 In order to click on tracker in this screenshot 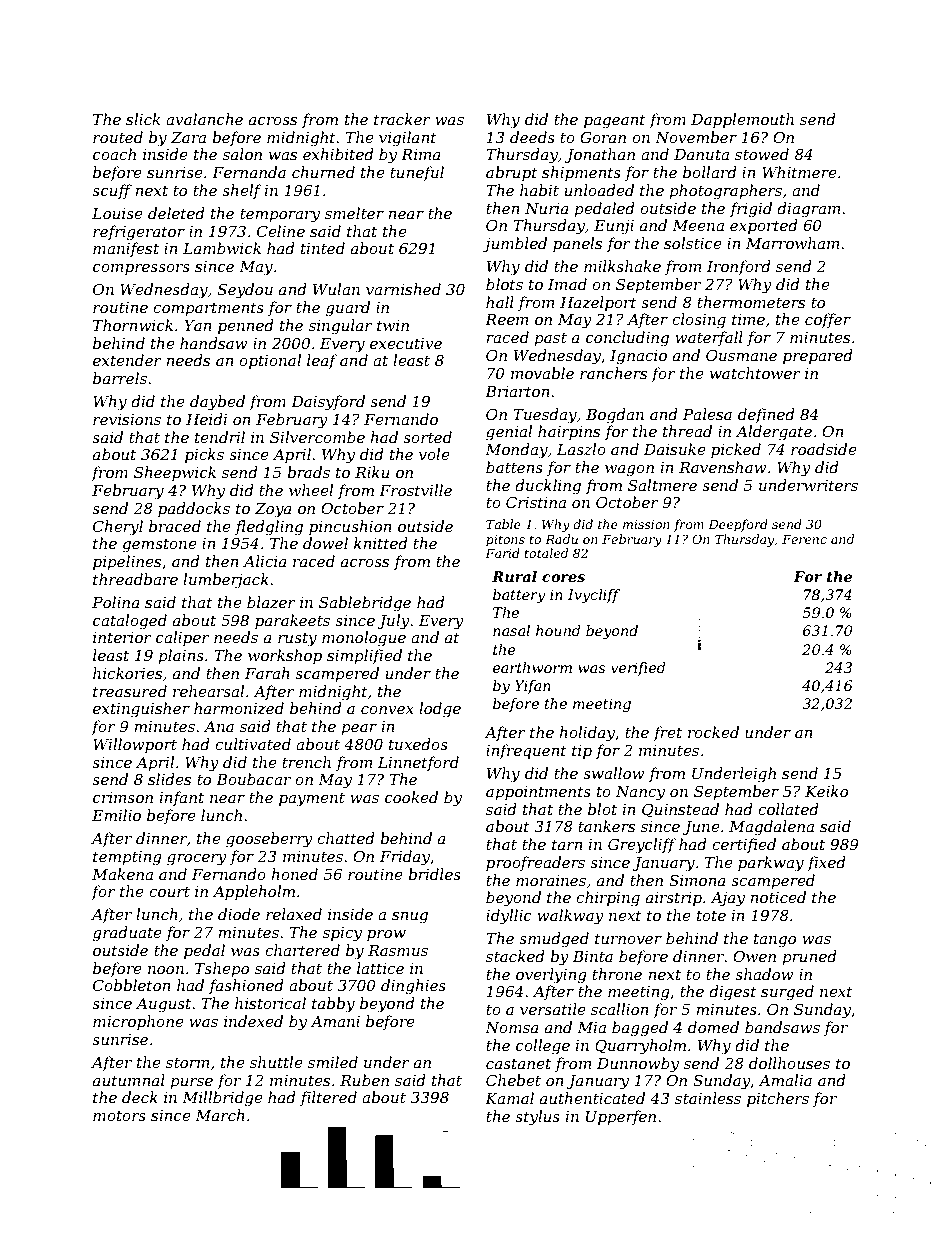, I will do `click(402, 119)`.
